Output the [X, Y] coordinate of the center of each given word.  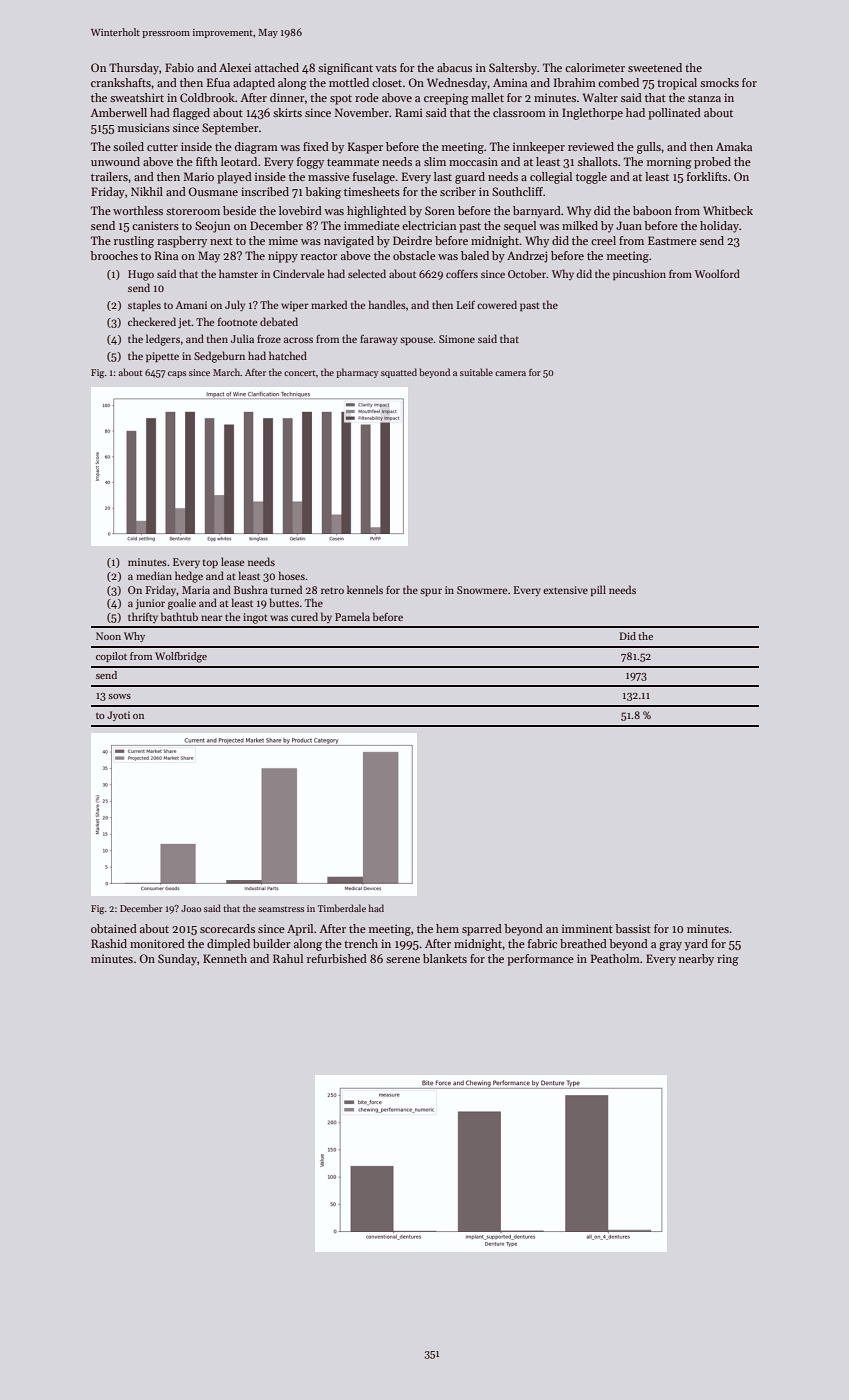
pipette [162, 357]
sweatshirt [137, 97]
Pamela [352, 616]
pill [598, 590]
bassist [633, 928]
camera [510, 373]
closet [387, 82]
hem [447, 928]
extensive [565, 590]
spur [431, 592]
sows [119, 696]
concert [300, 373]
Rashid [109, 943]
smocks [719, 82]
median [154, 575]
